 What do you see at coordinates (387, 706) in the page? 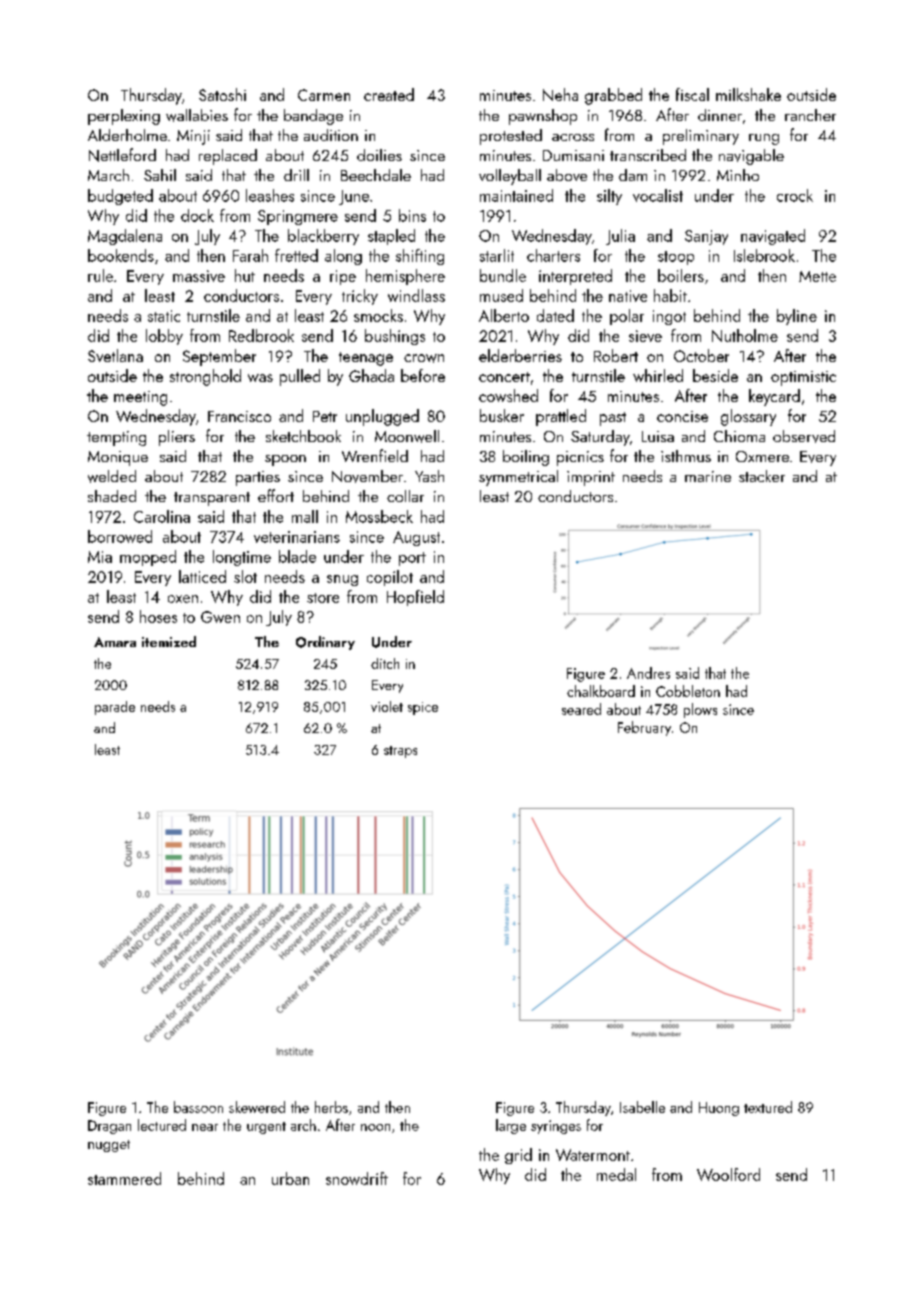
I see `violet` at bounding box center [387, 706].
